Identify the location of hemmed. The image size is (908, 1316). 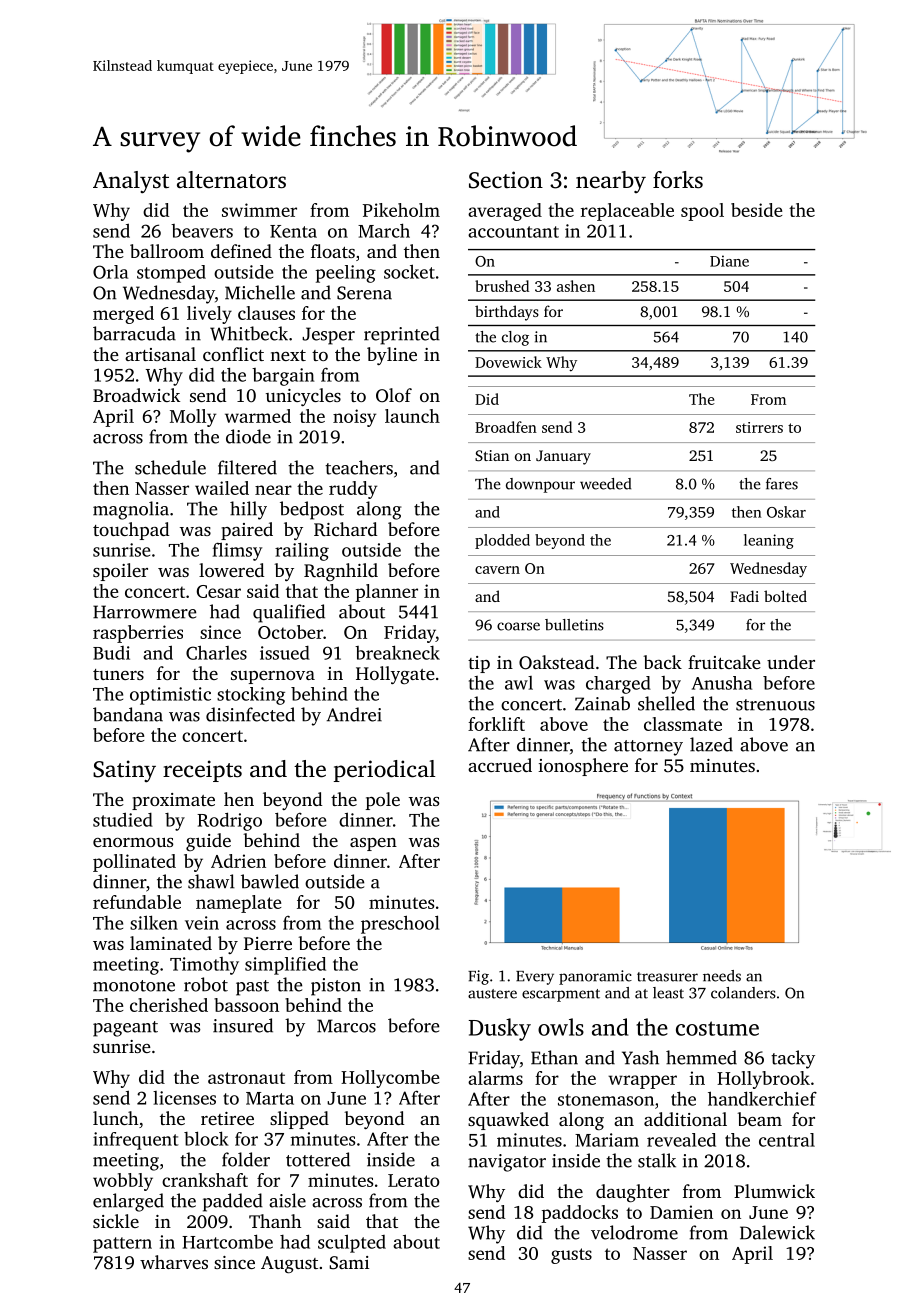
(701, 1057).
